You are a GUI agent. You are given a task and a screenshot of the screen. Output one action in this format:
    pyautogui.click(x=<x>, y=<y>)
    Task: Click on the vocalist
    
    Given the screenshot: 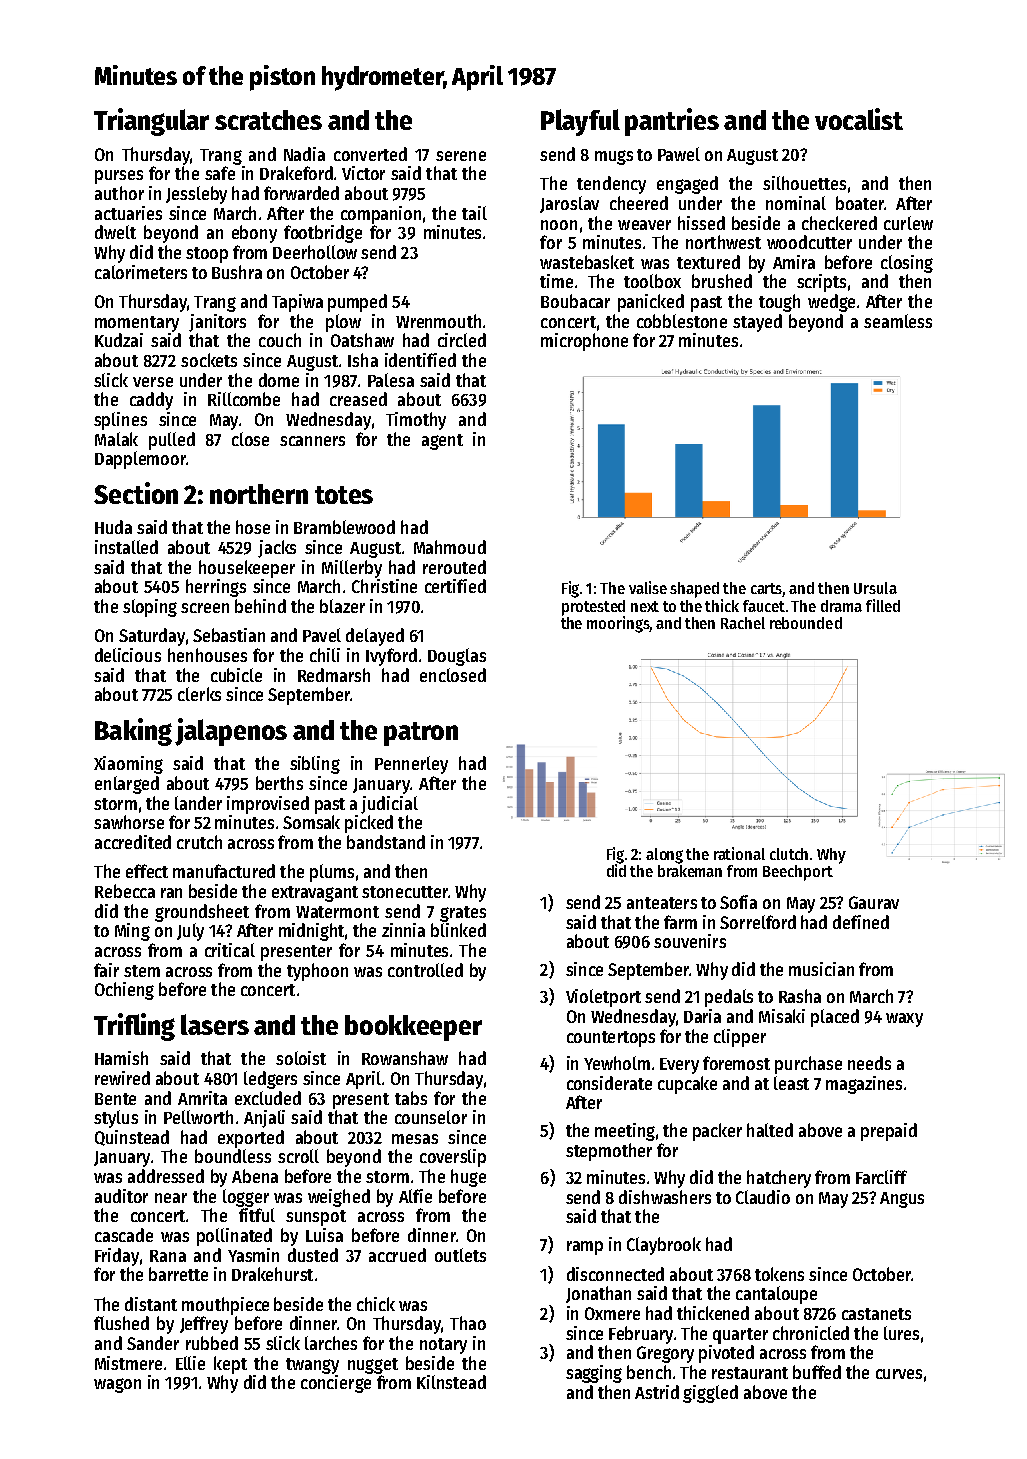 What is the action you would take?
    pyautogui.click(x=859, y=119)
